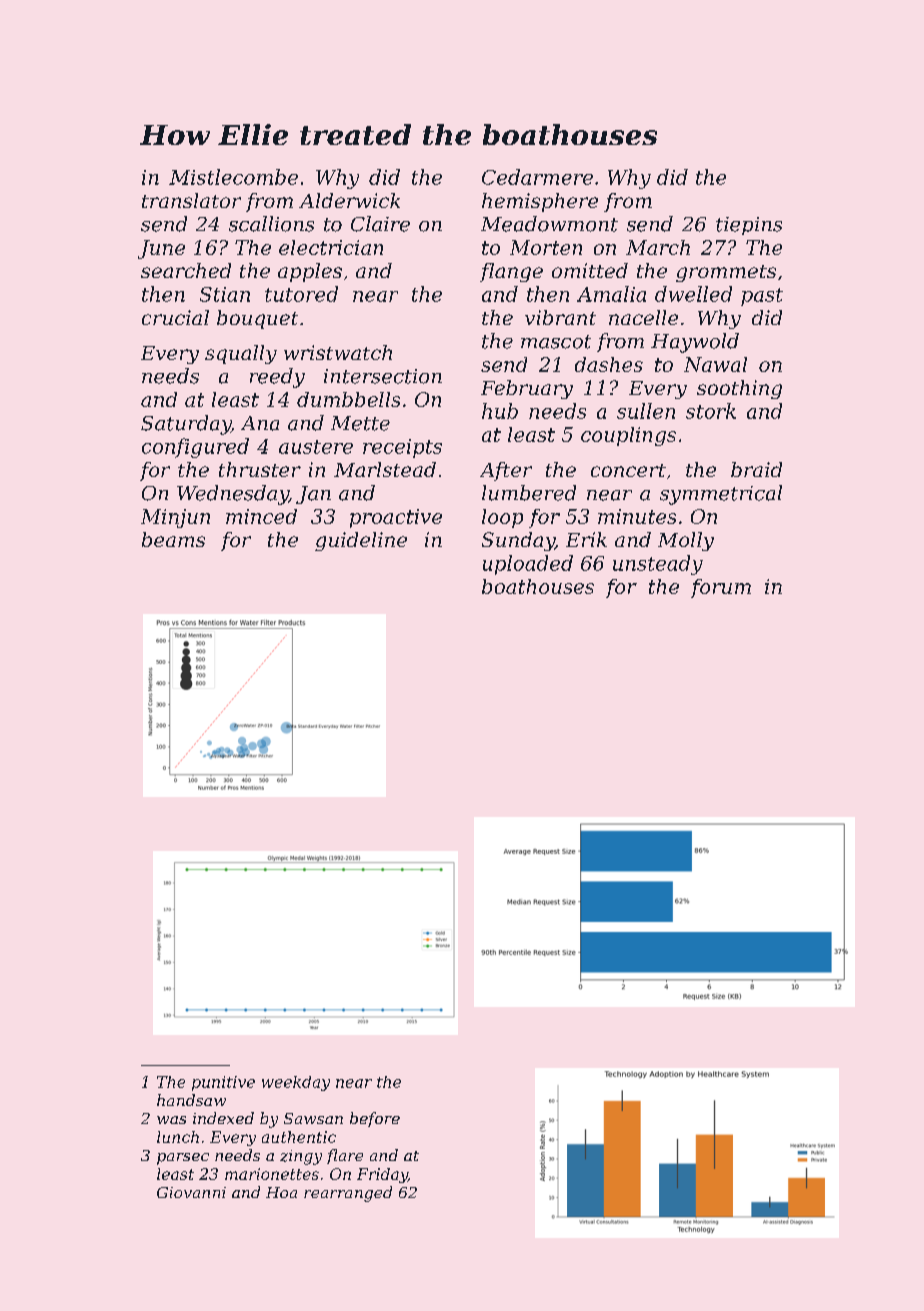  What do you see at coordinates (195, 448) in the screenshot?
I see `configured` at bounding box center [195, 448].
